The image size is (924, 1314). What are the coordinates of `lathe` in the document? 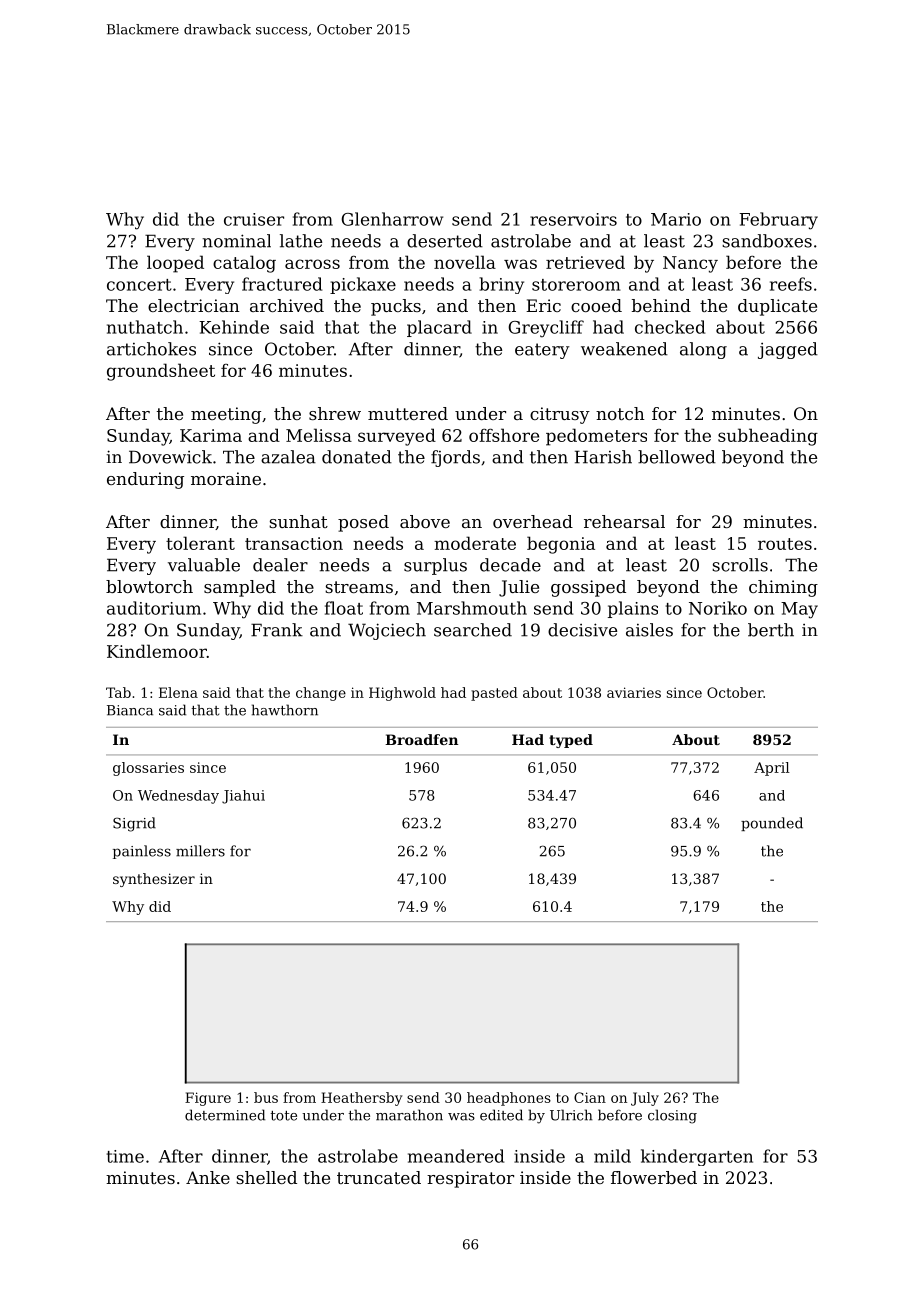 It's located at (301, 241).
